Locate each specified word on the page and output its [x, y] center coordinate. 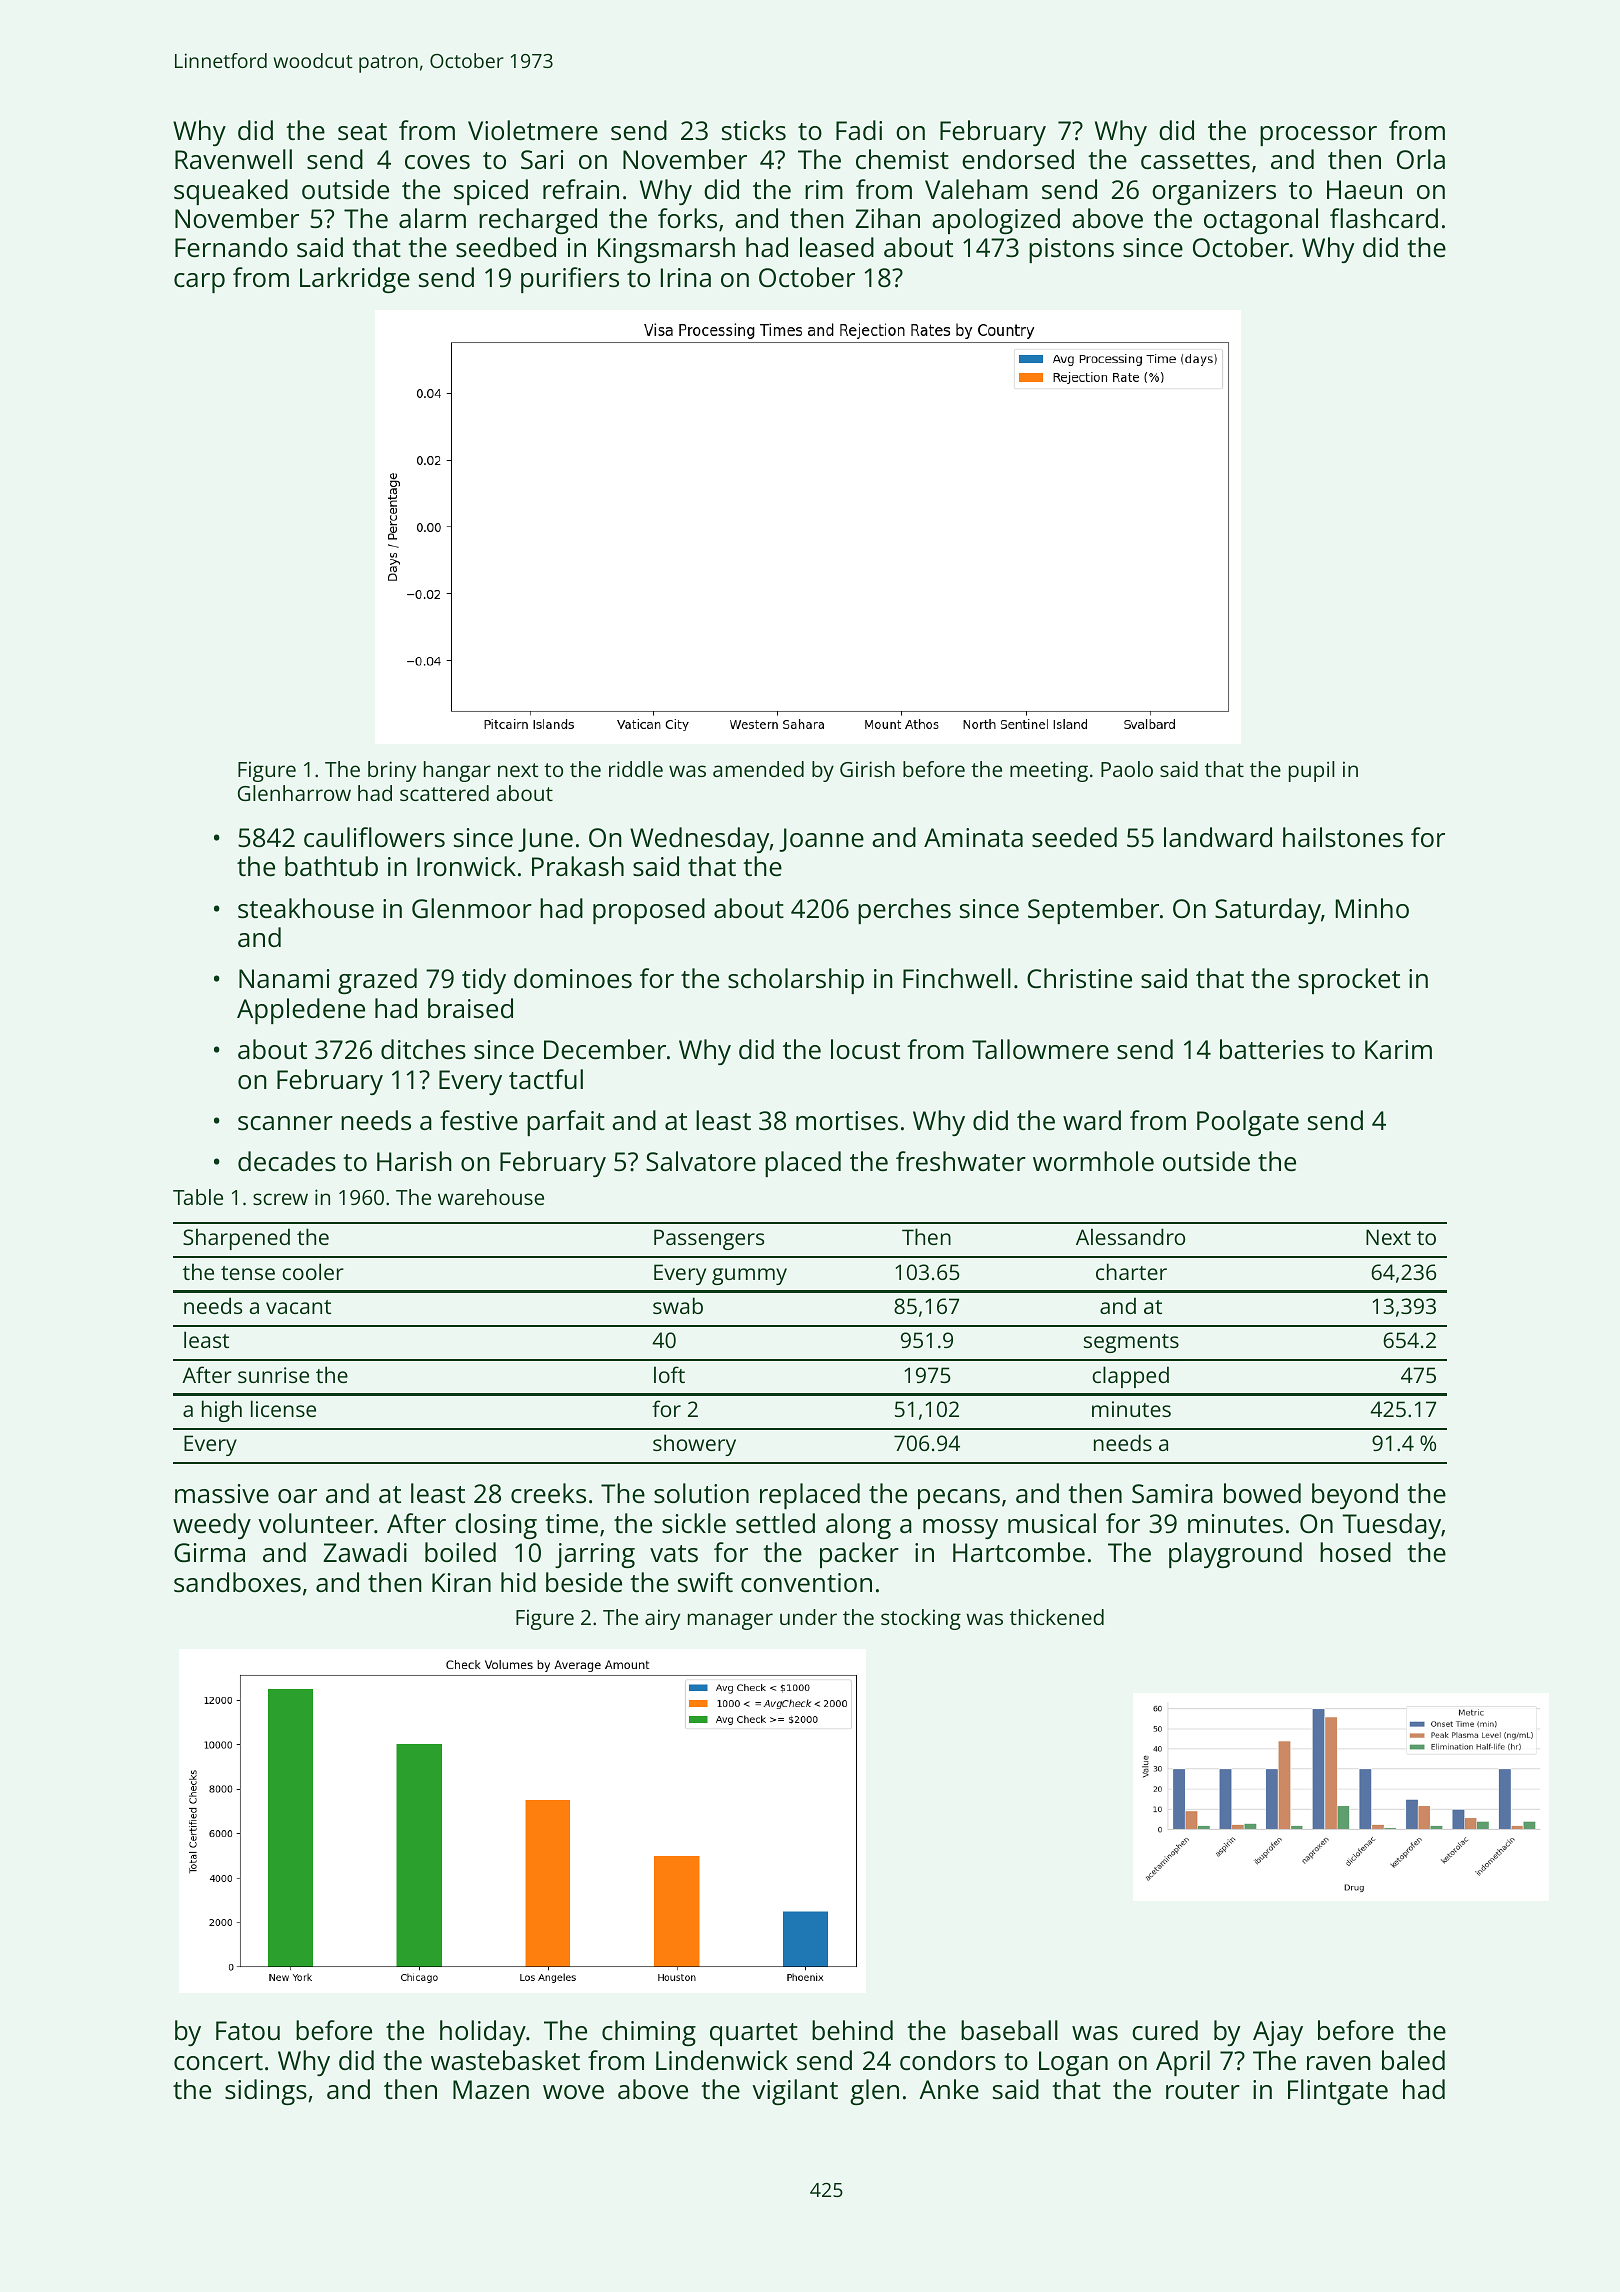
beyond [1355, 1496]
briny [392, 771]
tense [248, 1273]
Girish [867, 769]
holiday [483, 2033]
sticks [754, 130]
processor [1318, 136]
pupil [1312, 771]
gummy [749, 1276]
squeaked [231, 192]
